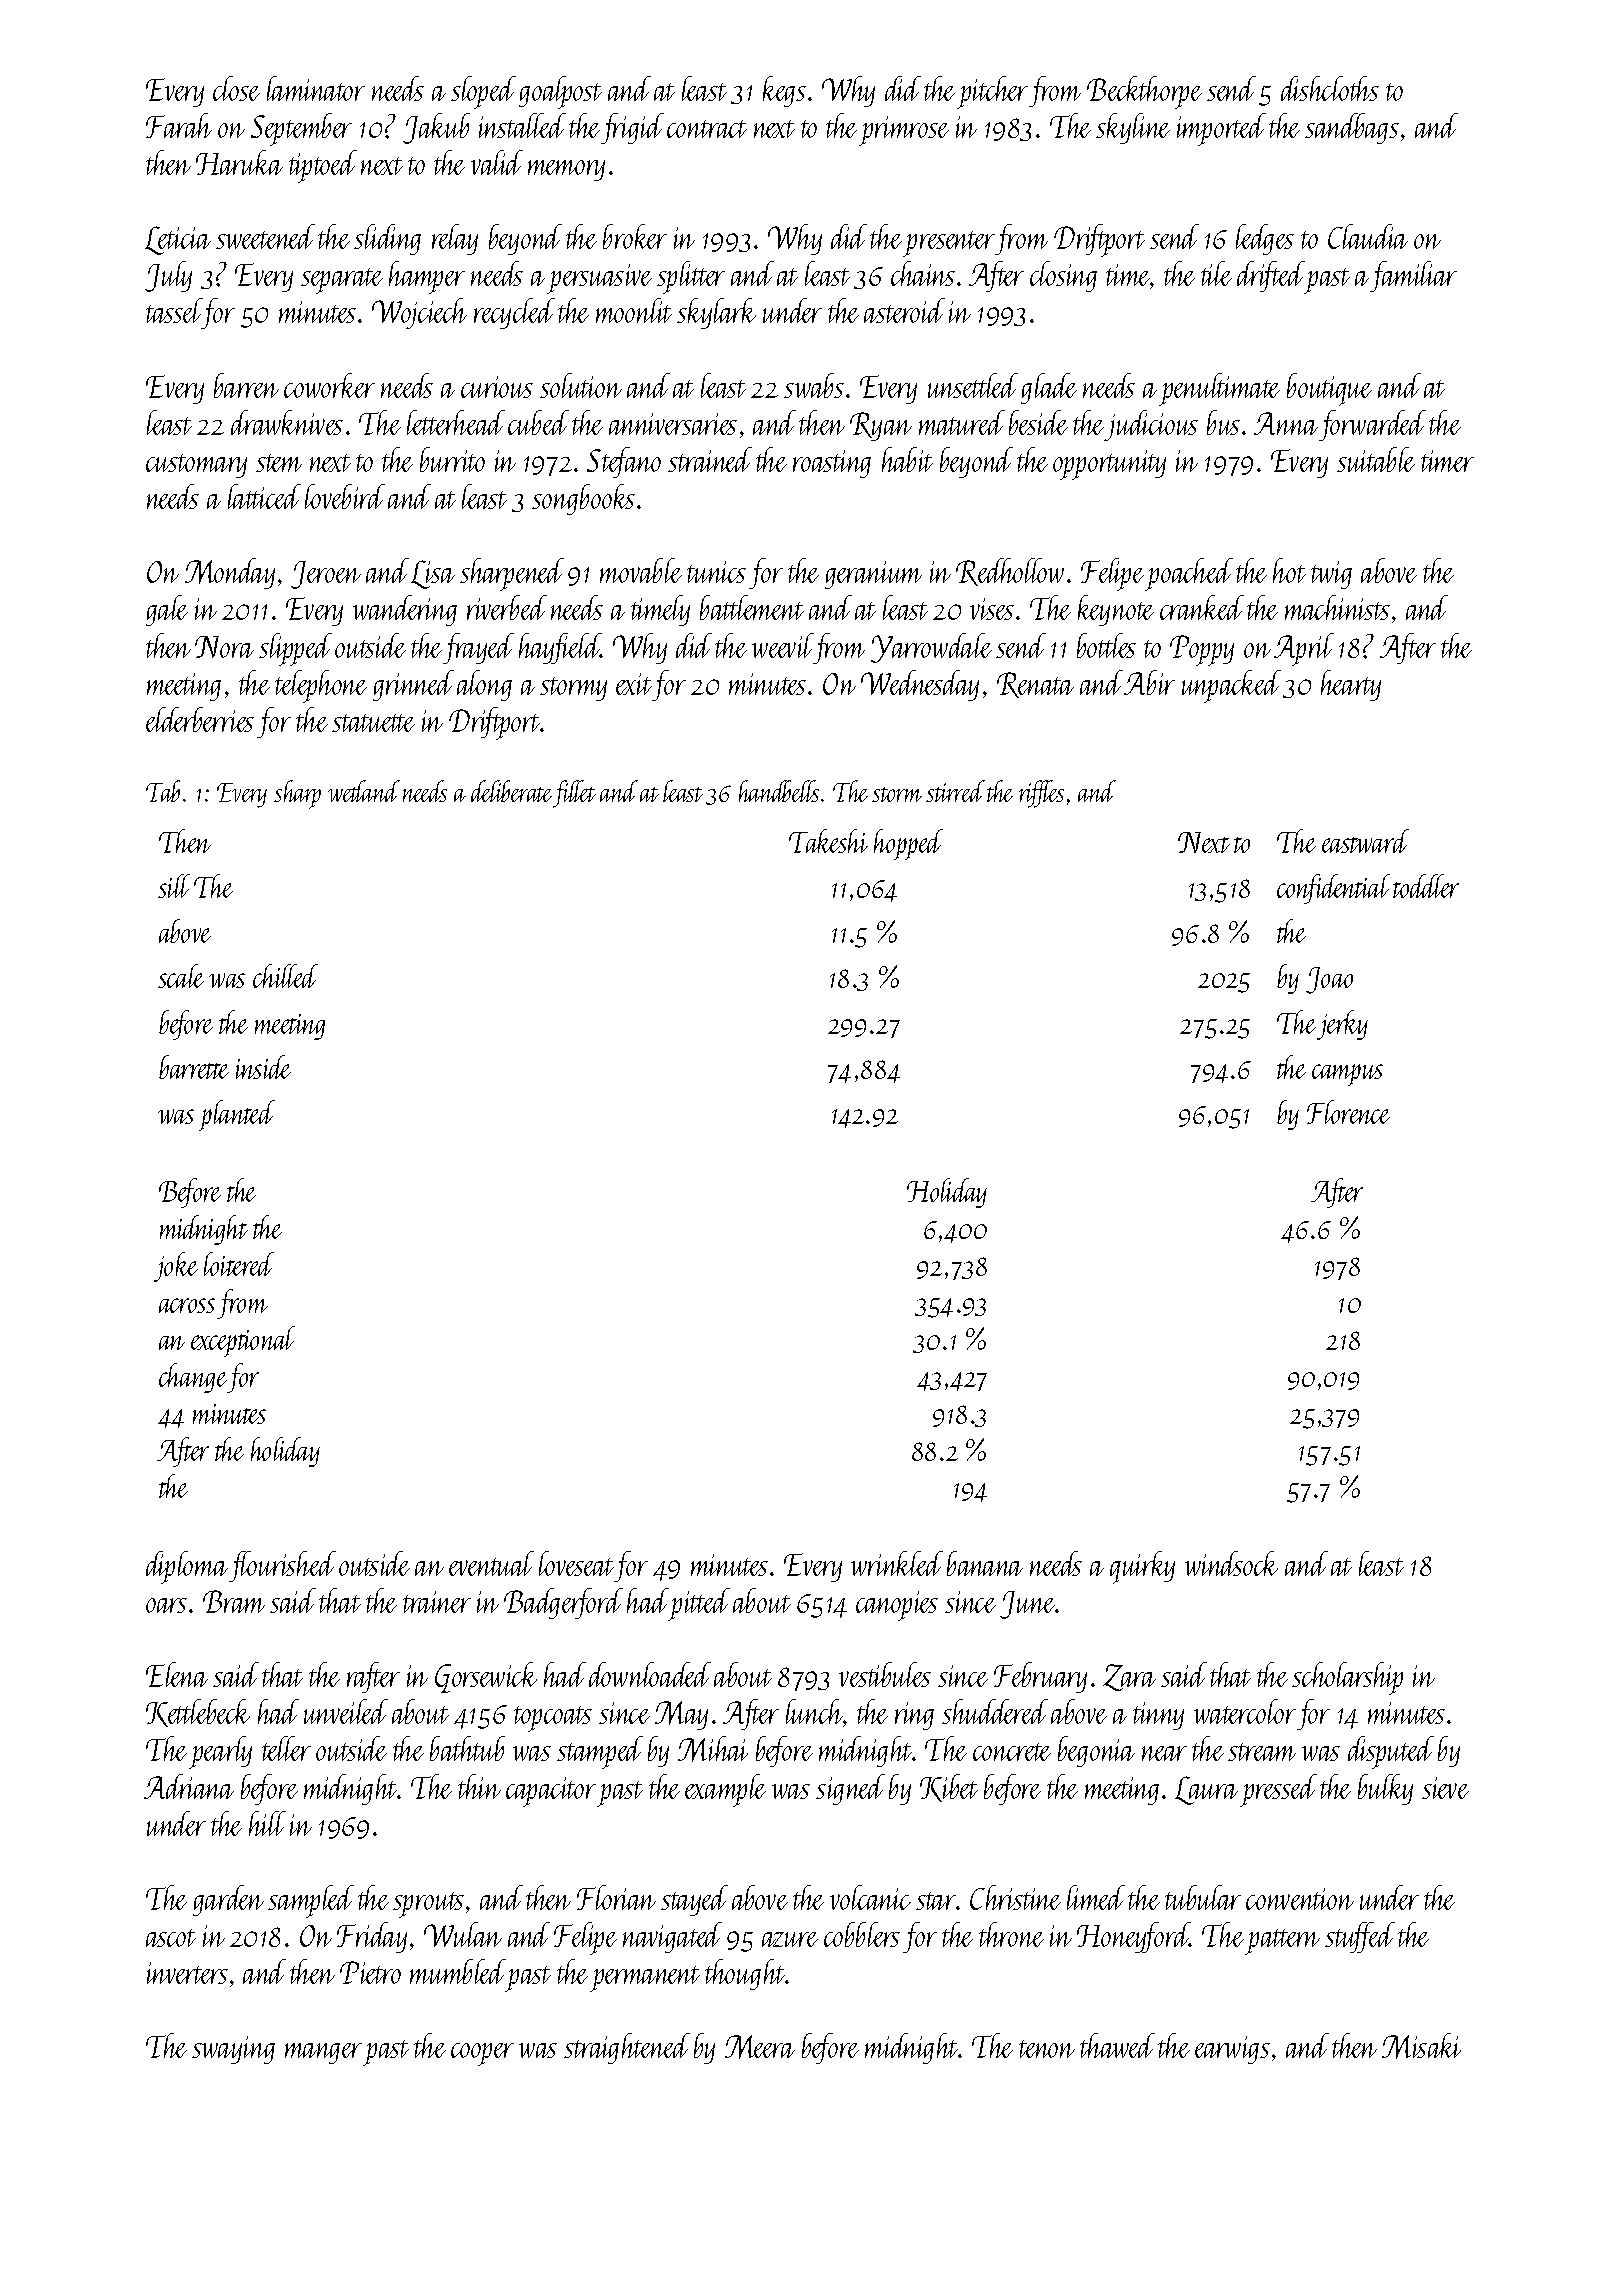 Image resolution: width=1620 pixels, height=2292 pixels. What do you see at coordinates (1333, 889) in the document?
I see `confidential` at bounding box center [1333, 889].
